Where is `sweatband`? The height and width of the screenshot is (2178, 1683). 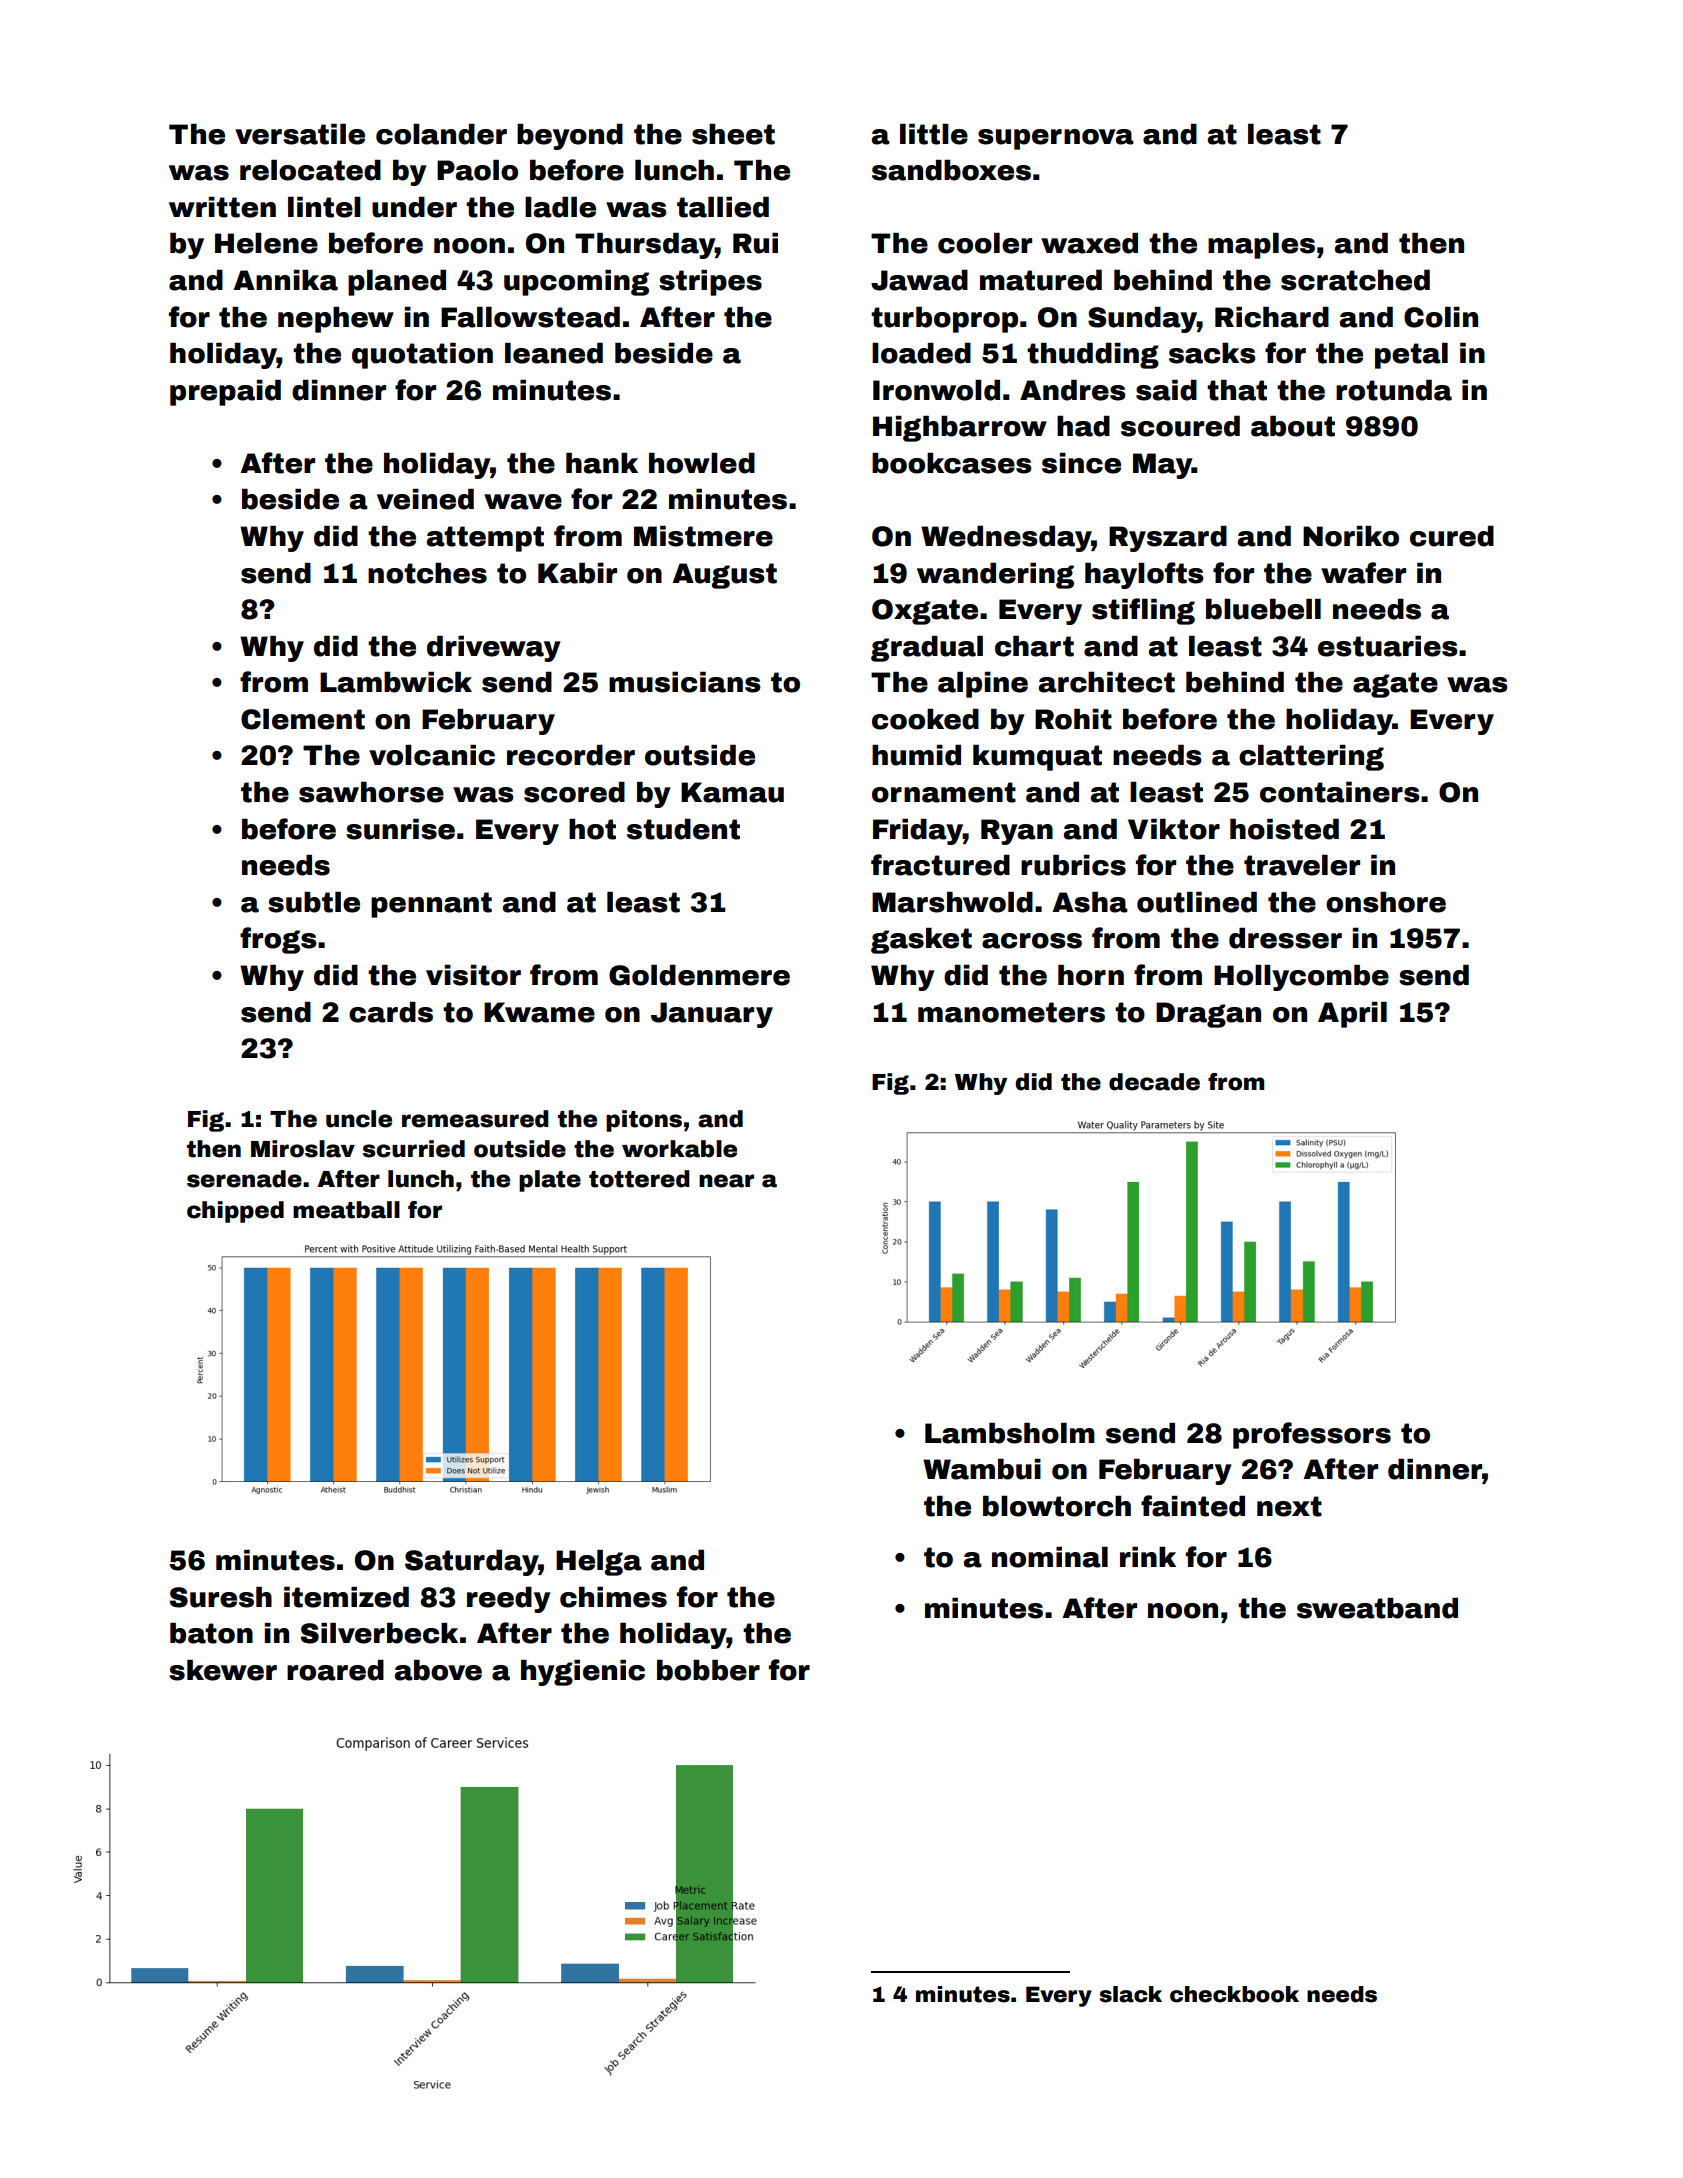
sweatband is located at coordinates (1377, 1608).
